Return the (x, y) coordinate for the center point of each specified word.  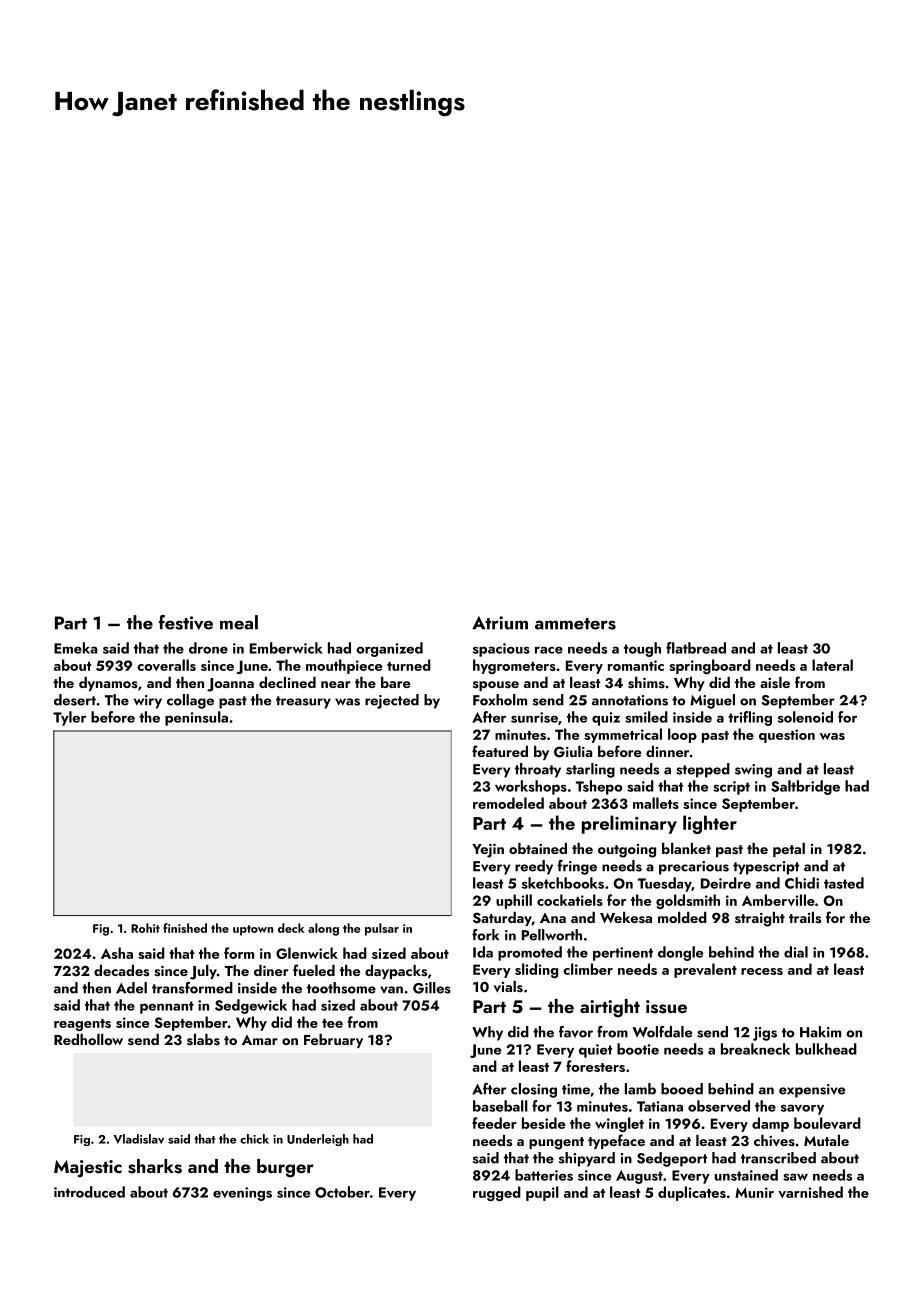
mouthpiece (344, 666)
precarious (694, 868)
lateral (832, 665)
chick (254, 1139)
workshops (531, 787)
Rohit (145, 928)
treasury (303, 702)
